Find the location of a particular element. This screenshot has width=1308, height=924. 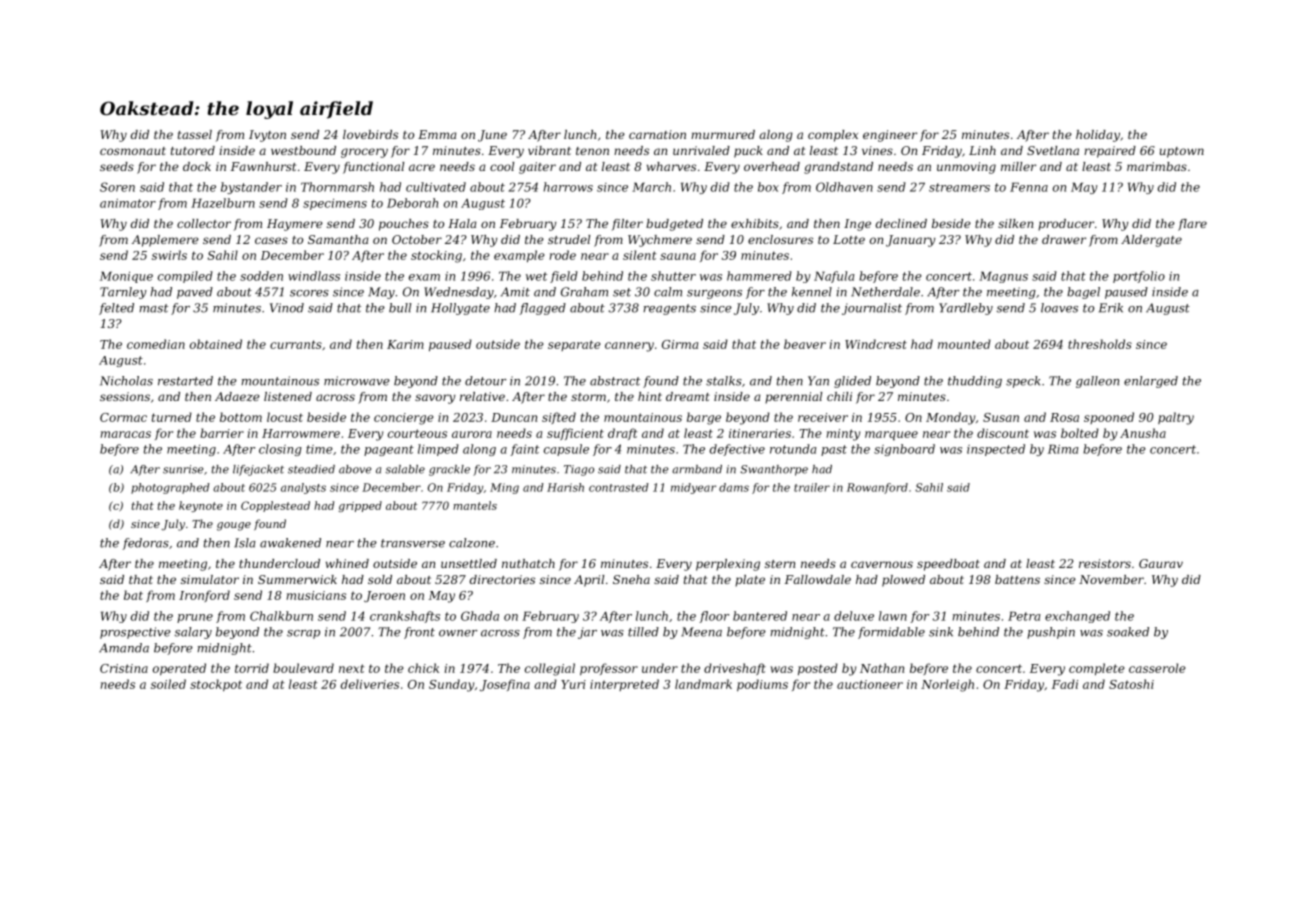

January is located at coordinates (911, 241).
